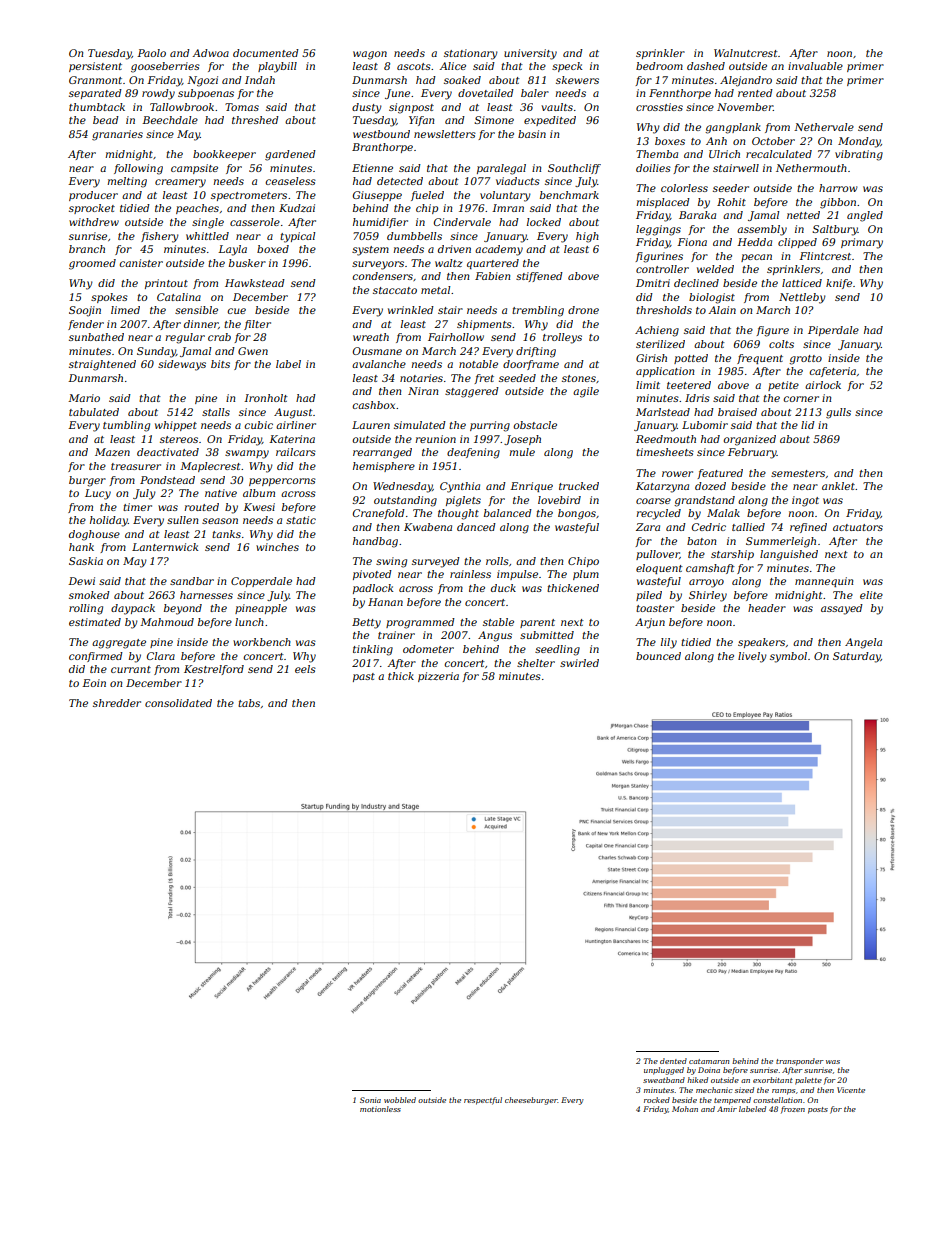 The image size is (952, 1233). I want to click on stationary, so click(471, 54).
